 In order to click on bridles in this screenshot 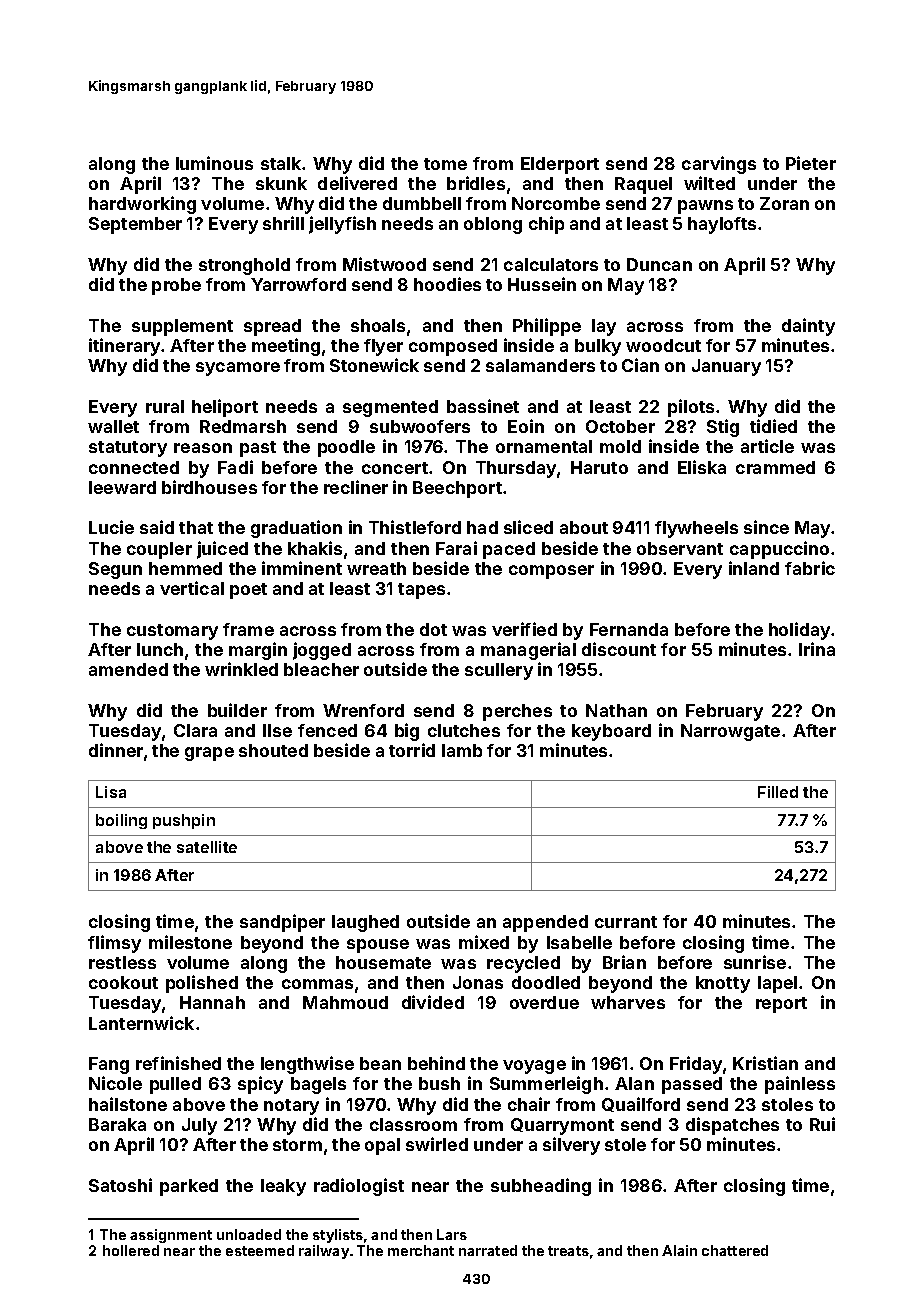, I will do `click(476, 183)`.
